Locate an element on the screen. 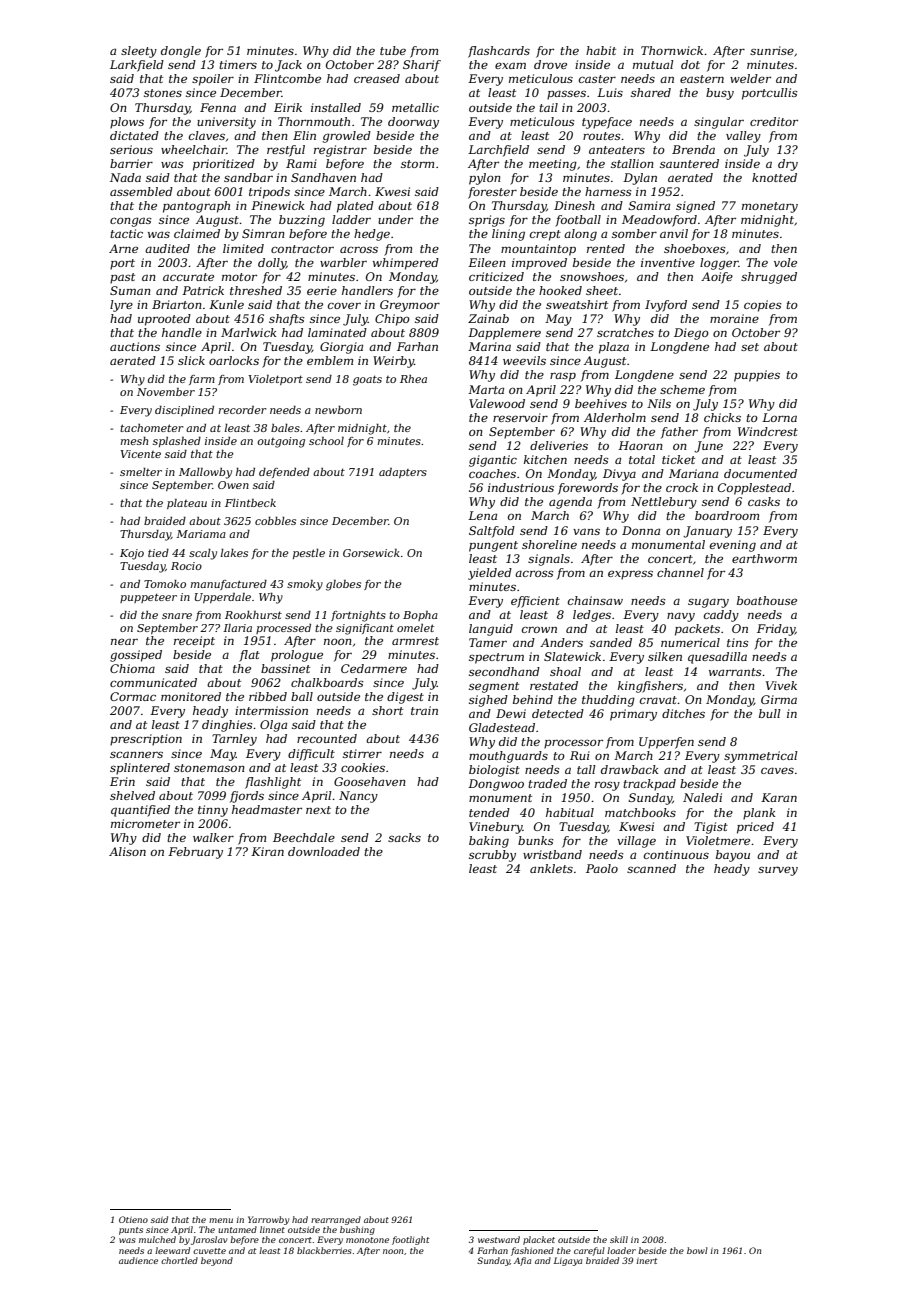 The image size is (908, 1316). Gladestead is located at coordinates (502, 727).
